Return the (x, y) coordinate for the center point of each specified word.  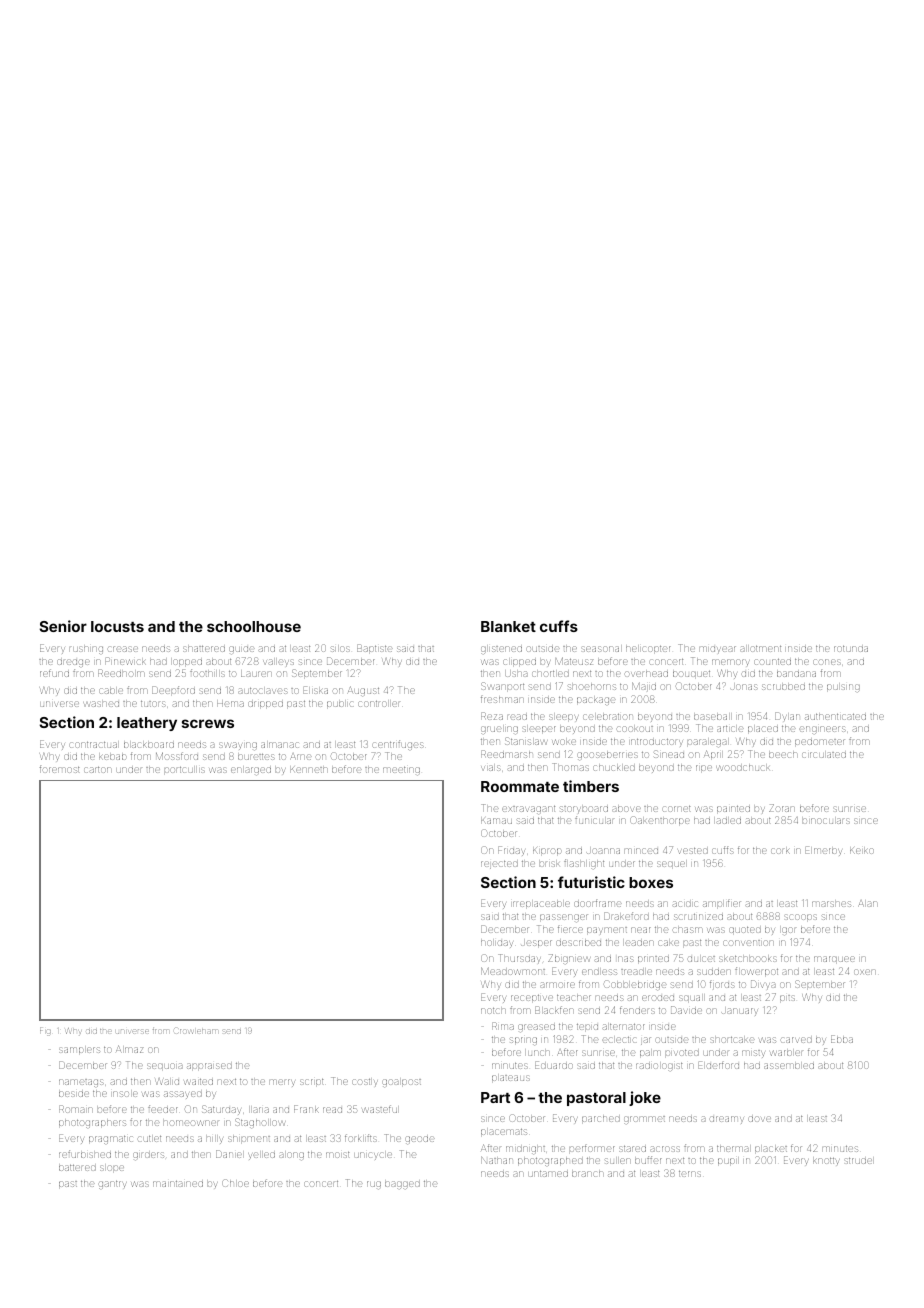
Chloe (235, 1183)
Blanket (508, 626)
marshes (831, 904)
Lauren (256, 673)
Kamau (496, 821)
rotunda (851, 649)
